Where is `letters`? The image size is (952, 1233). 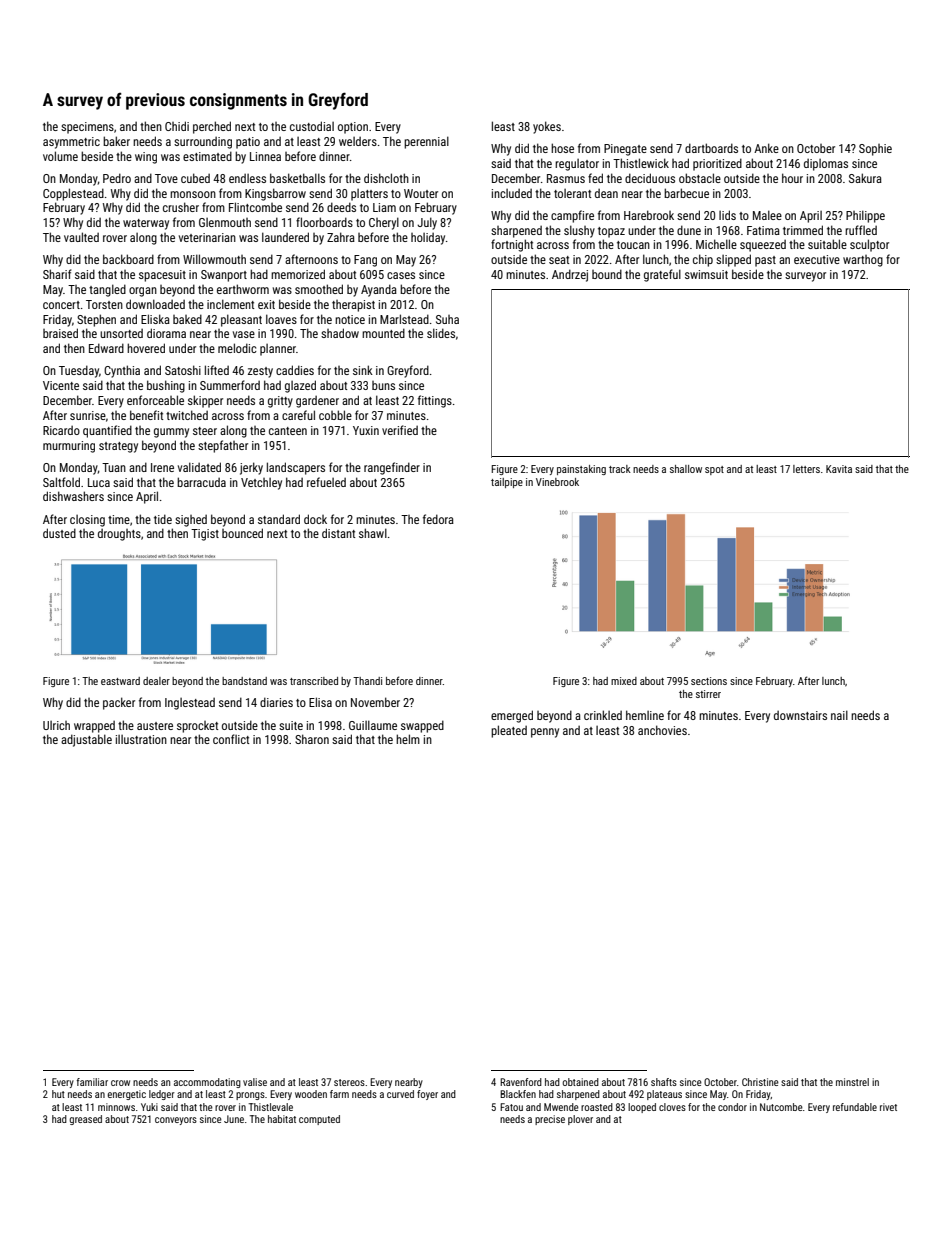
letters is located at coordinates (806, 469).
